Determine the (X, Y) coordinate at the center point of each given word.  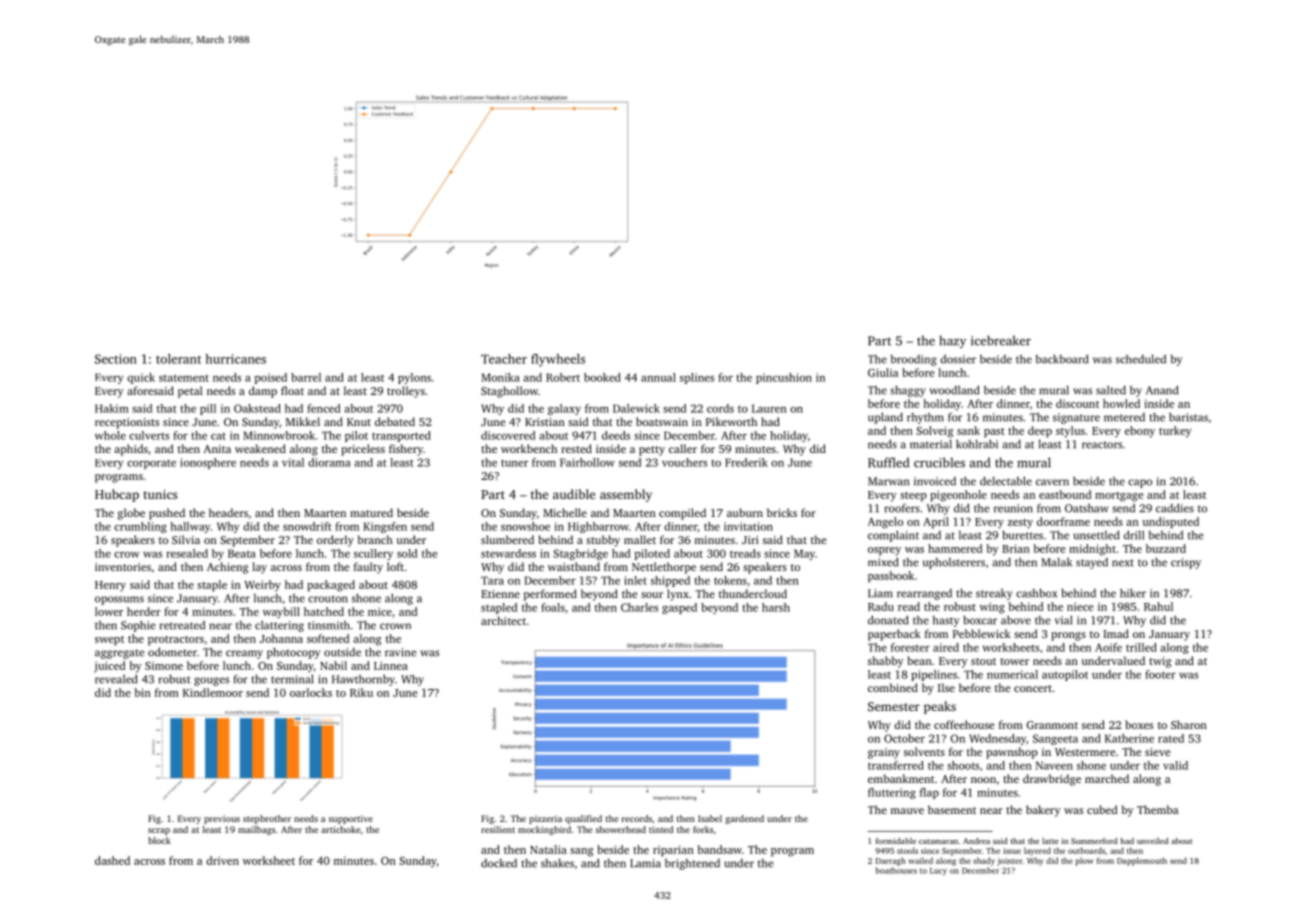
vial (1063, 620)
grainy (884, 753)
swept (109, 641)
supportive (351, 819)
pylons (414, 378)
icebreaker (1001, 340)
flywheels (558, 360)
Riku (361, 692)
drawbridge (1052, 780)
